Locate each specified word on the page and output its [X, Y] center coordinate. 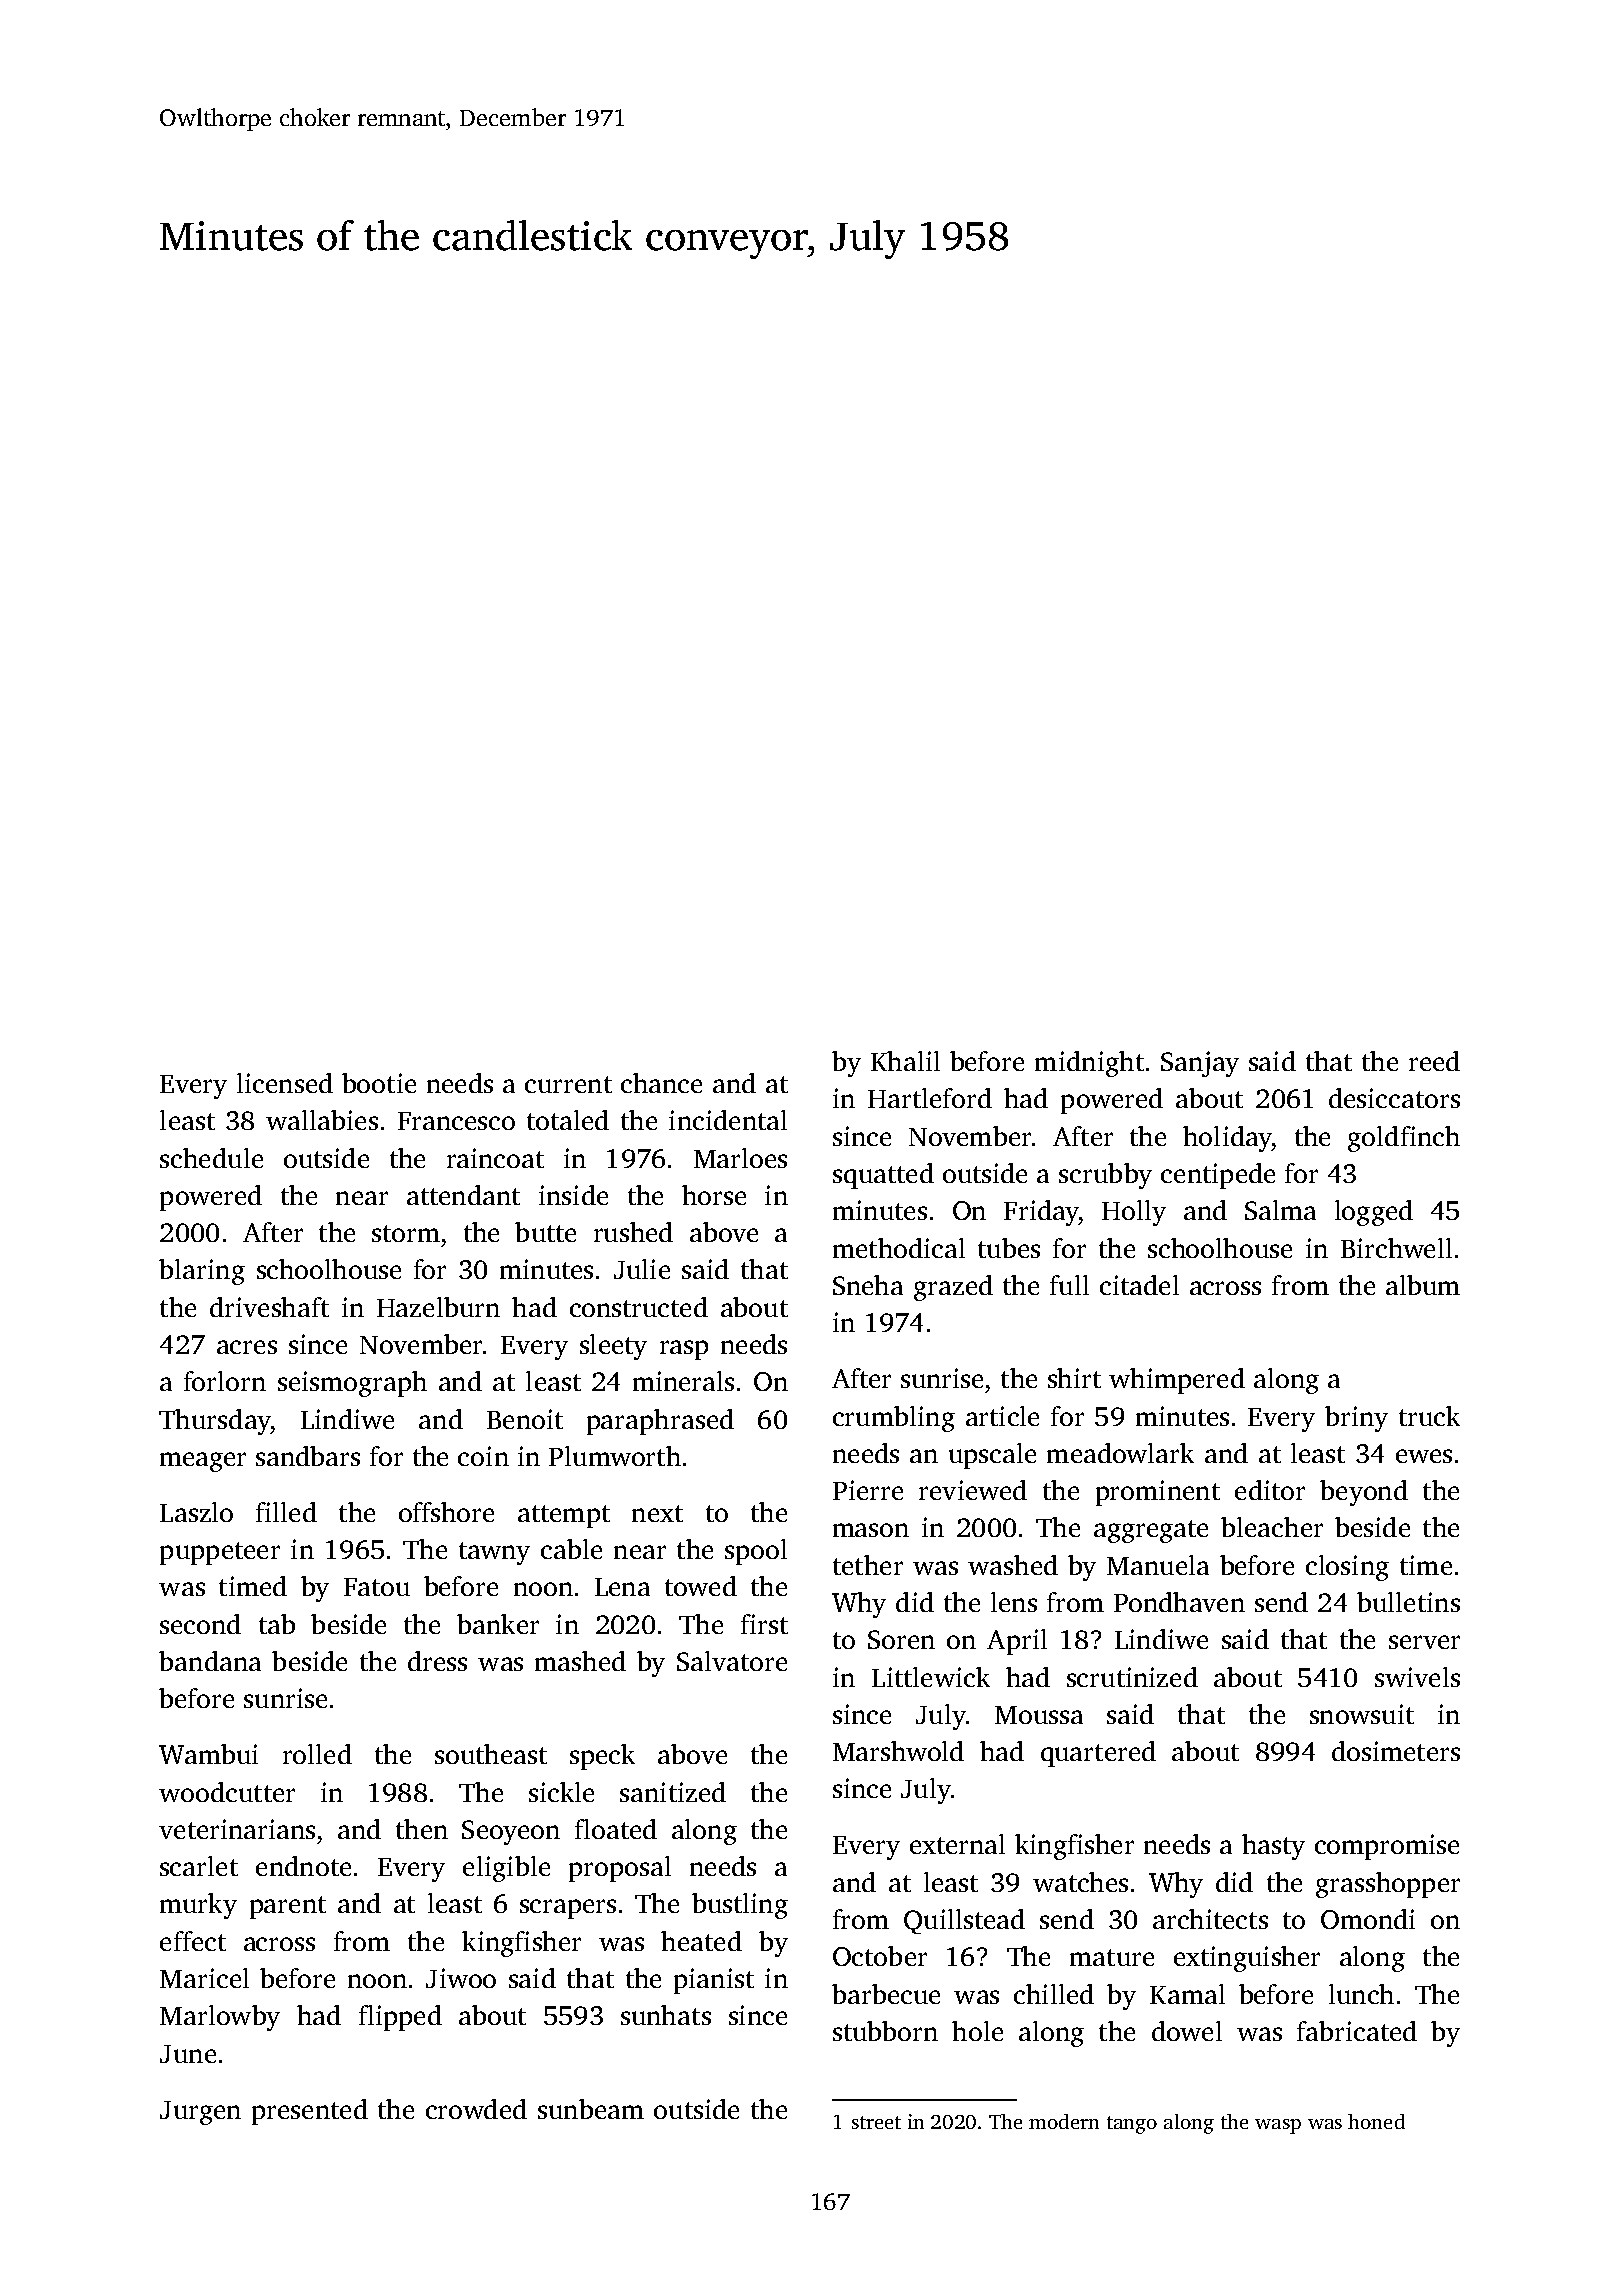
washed [1013, 1565]
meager [203, 1462]
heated [701, 1941]
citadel [1139, 1285]
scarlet [199, 1866]
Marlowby [220, 2018]
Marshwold [898, 1751]
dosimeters [1396, 1751]
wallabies [322, 1120]
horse [714, 1195]
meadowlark [1120, 1453]
